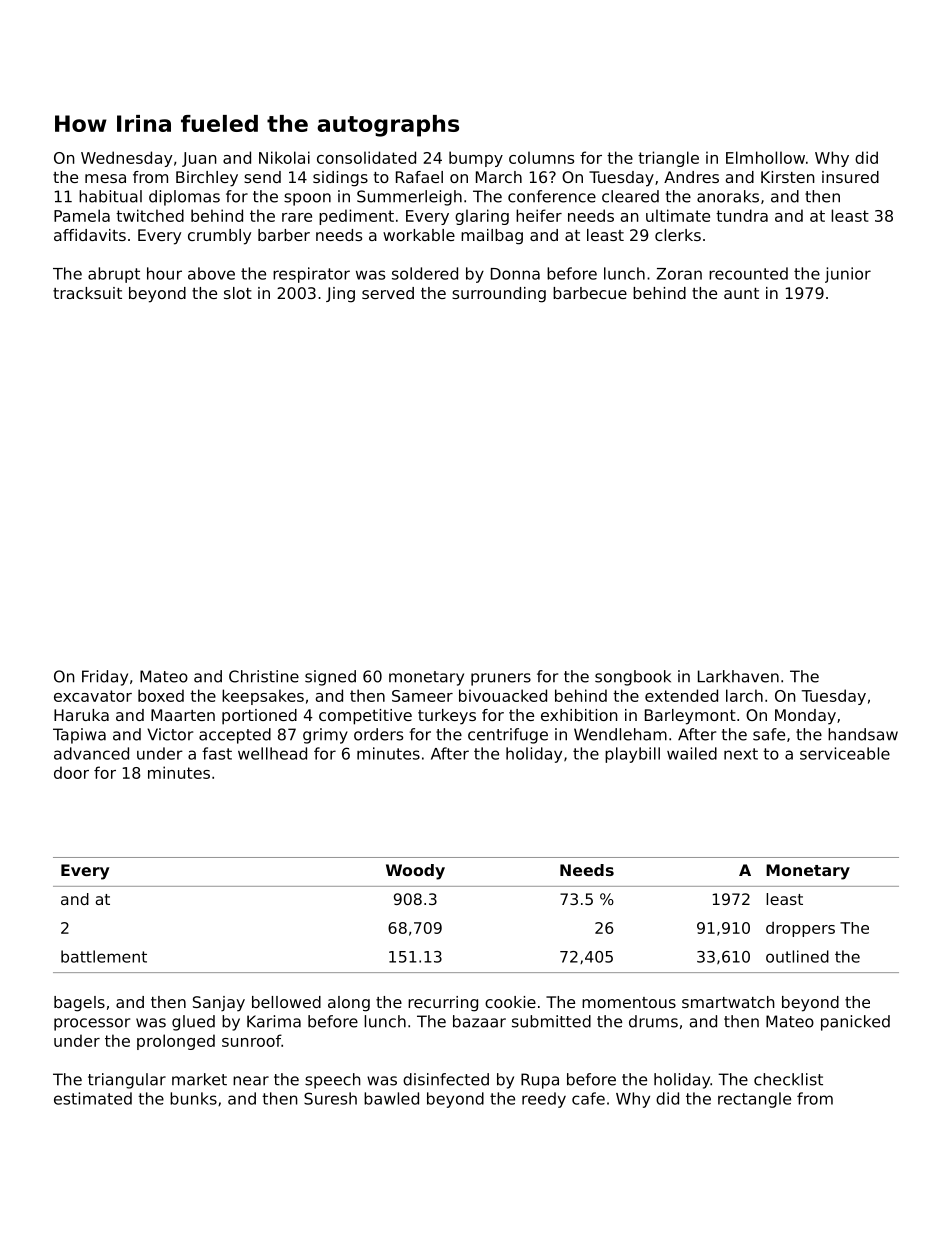 The height and width of the screenshot is (1233, 952). Describe the element at coordinates (848, 275) in the screenshot. I see `junior` at that location.
